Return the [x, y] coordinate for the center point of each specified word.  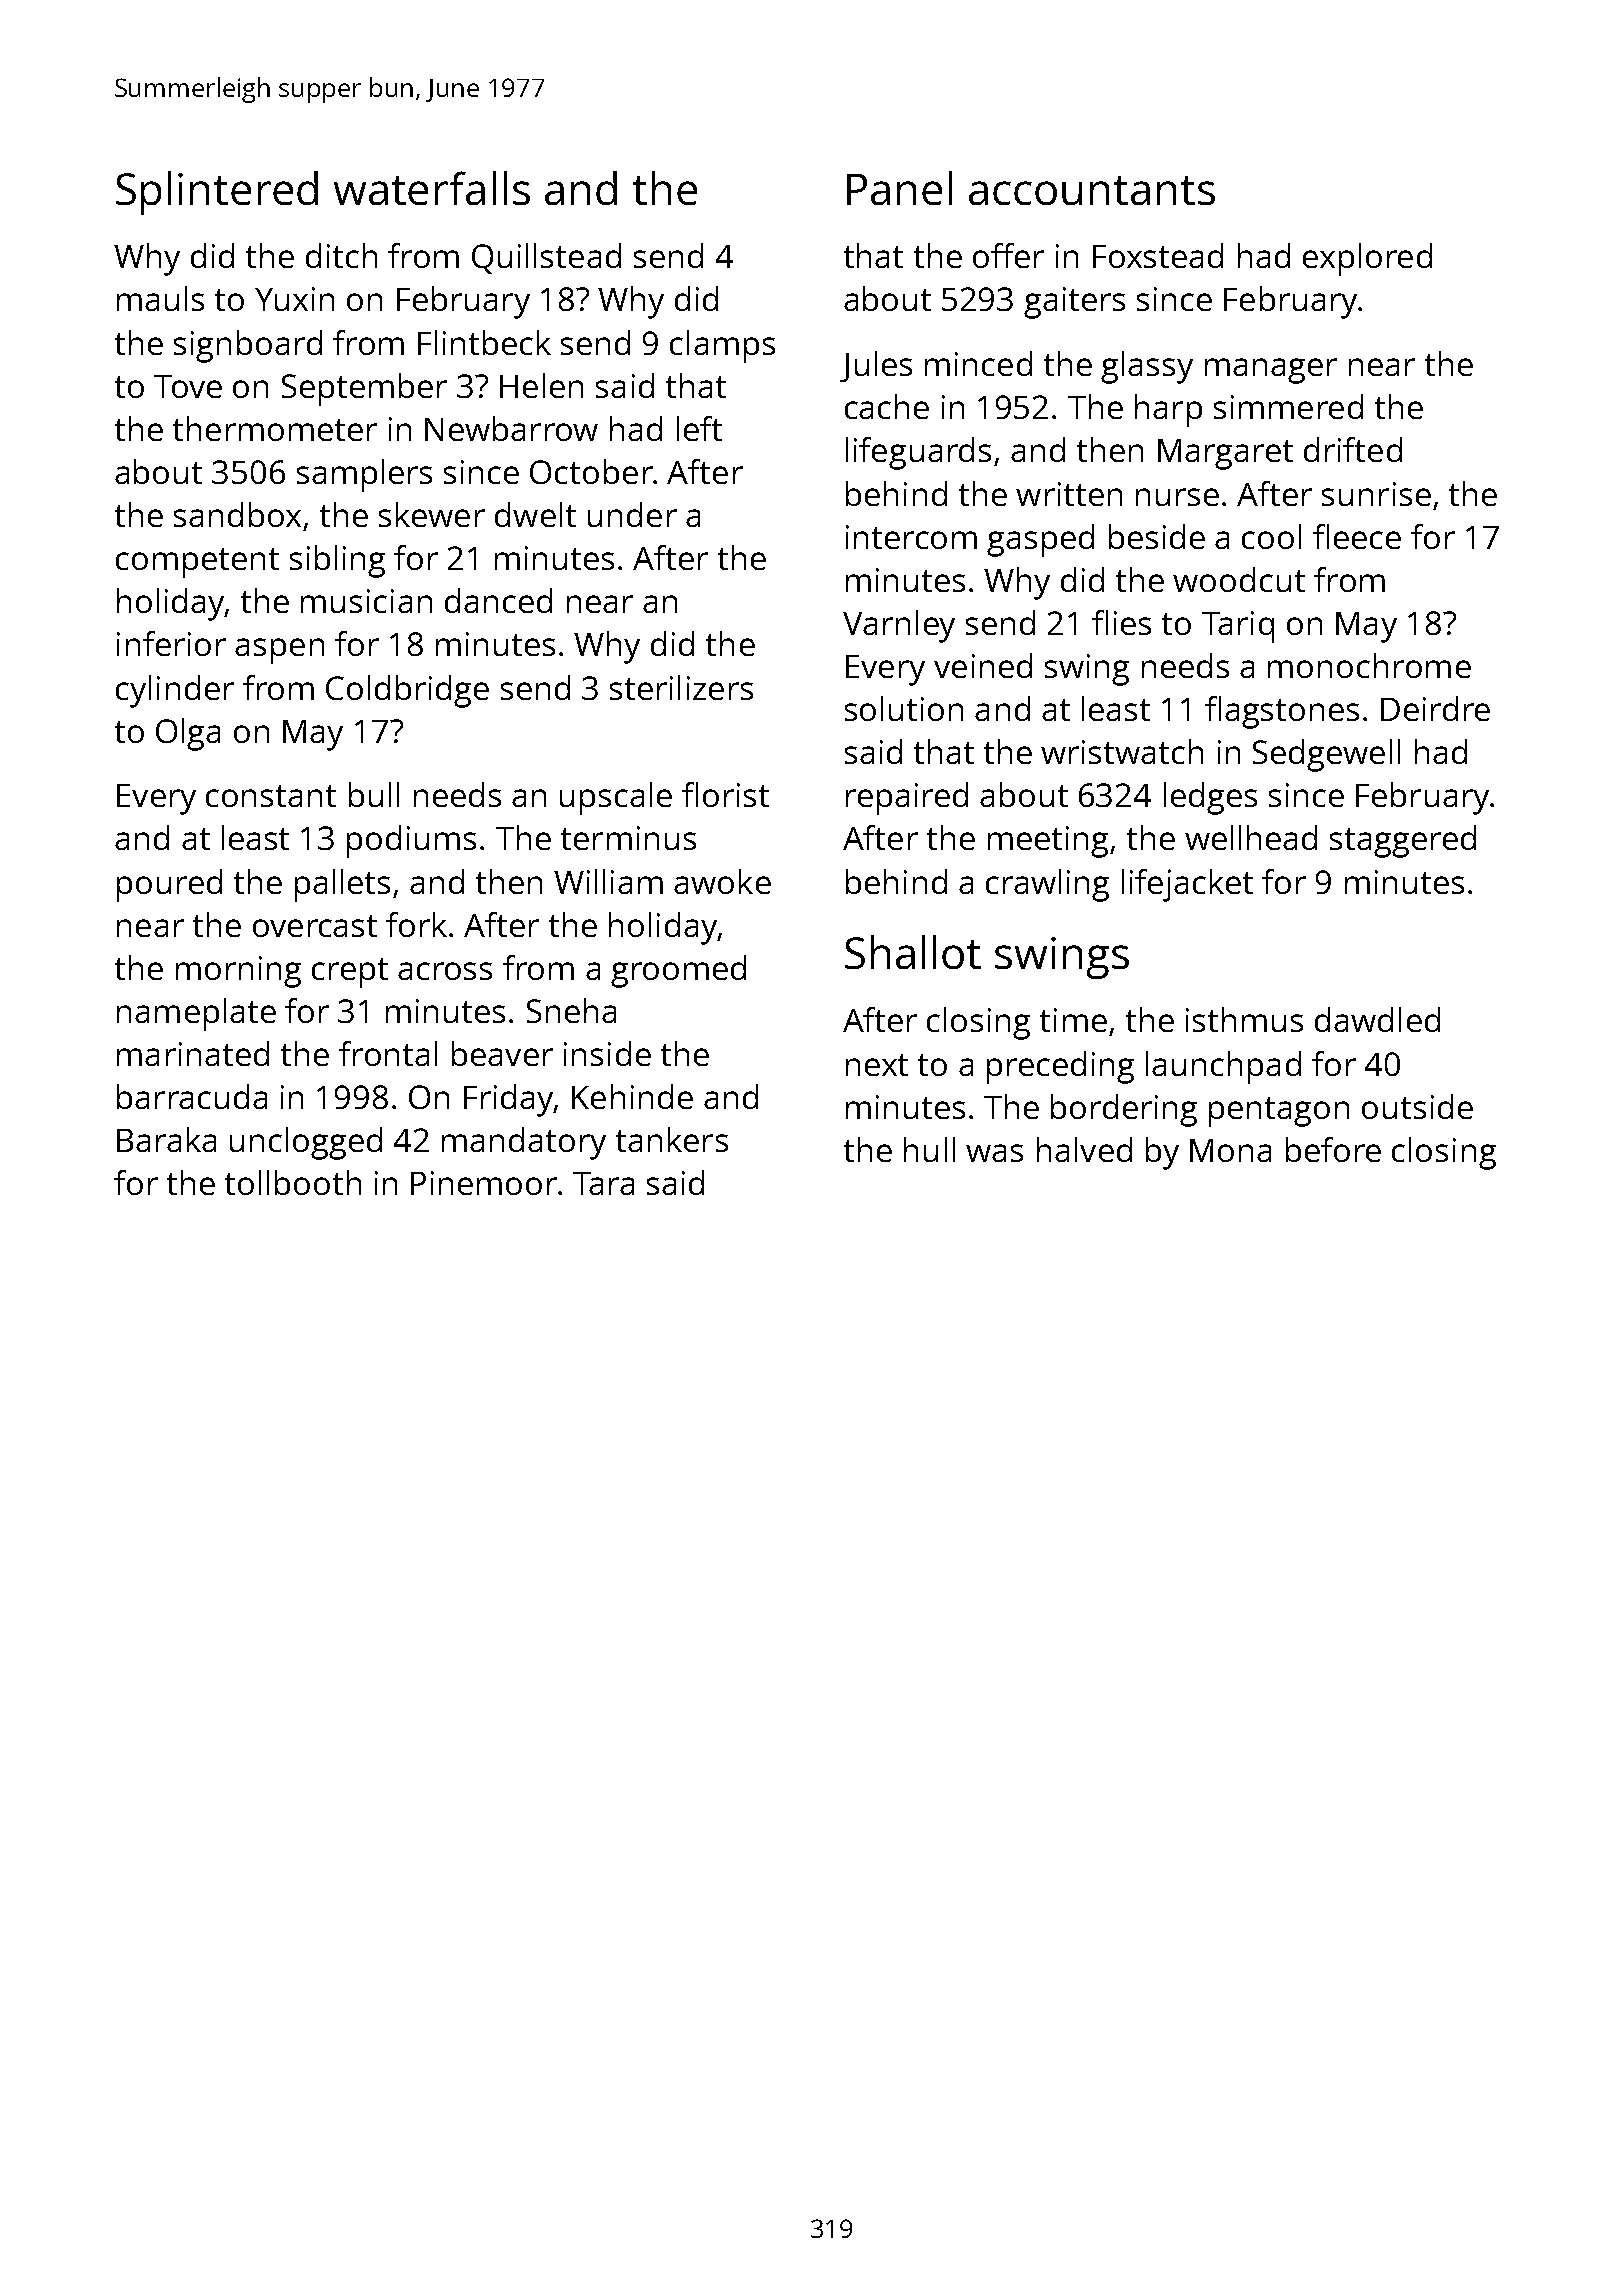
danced [498, 600]
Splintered [217, 193]
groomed [678, 971]
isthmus [1244, 1019]
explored [1367, 259]
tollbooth [293, 1182]
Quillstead [546, 258]
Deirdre [1435, 708]
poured [169, 885]
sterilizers [681, 687]
